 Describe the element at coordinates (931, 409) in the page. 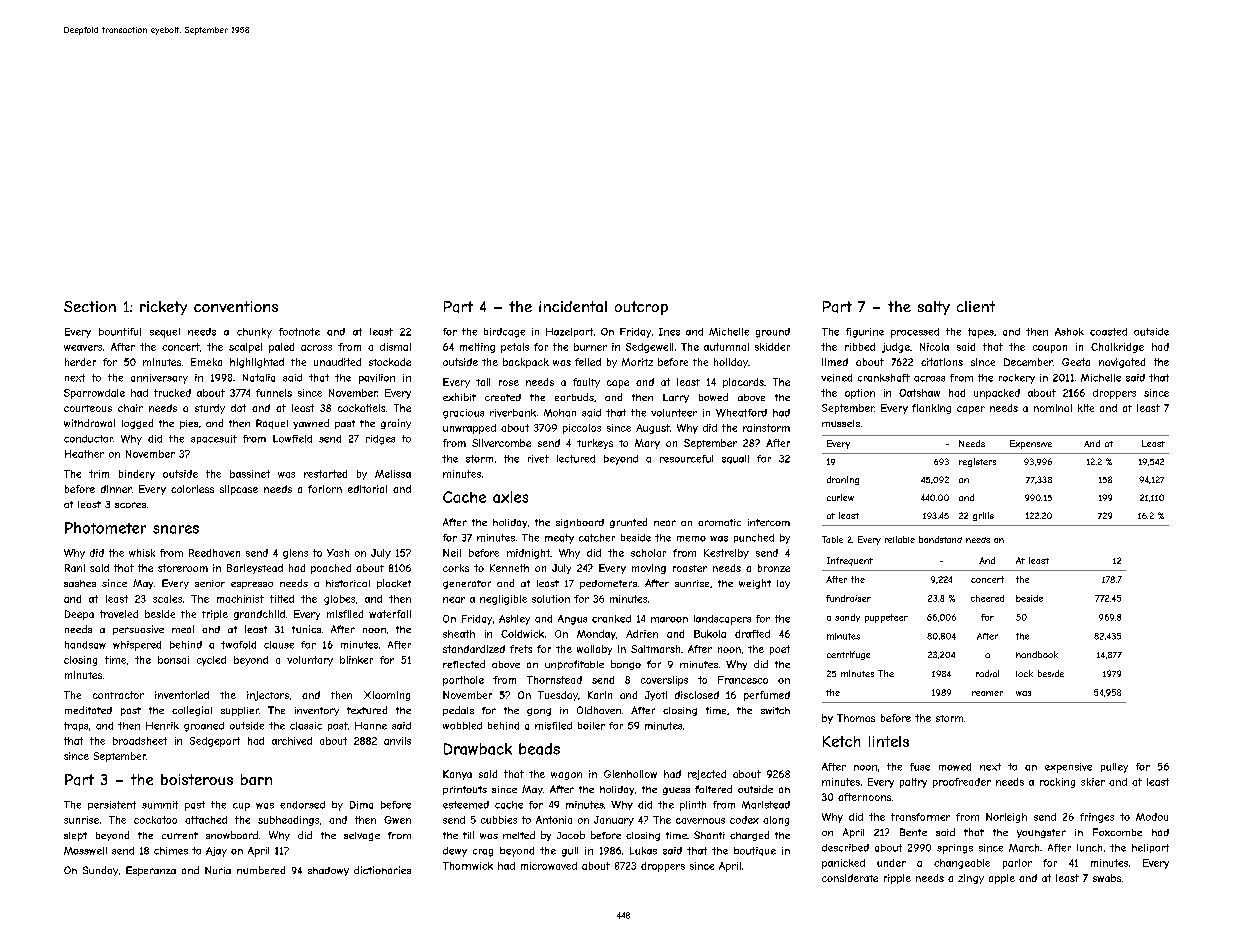

I see `flanking` at that location.
